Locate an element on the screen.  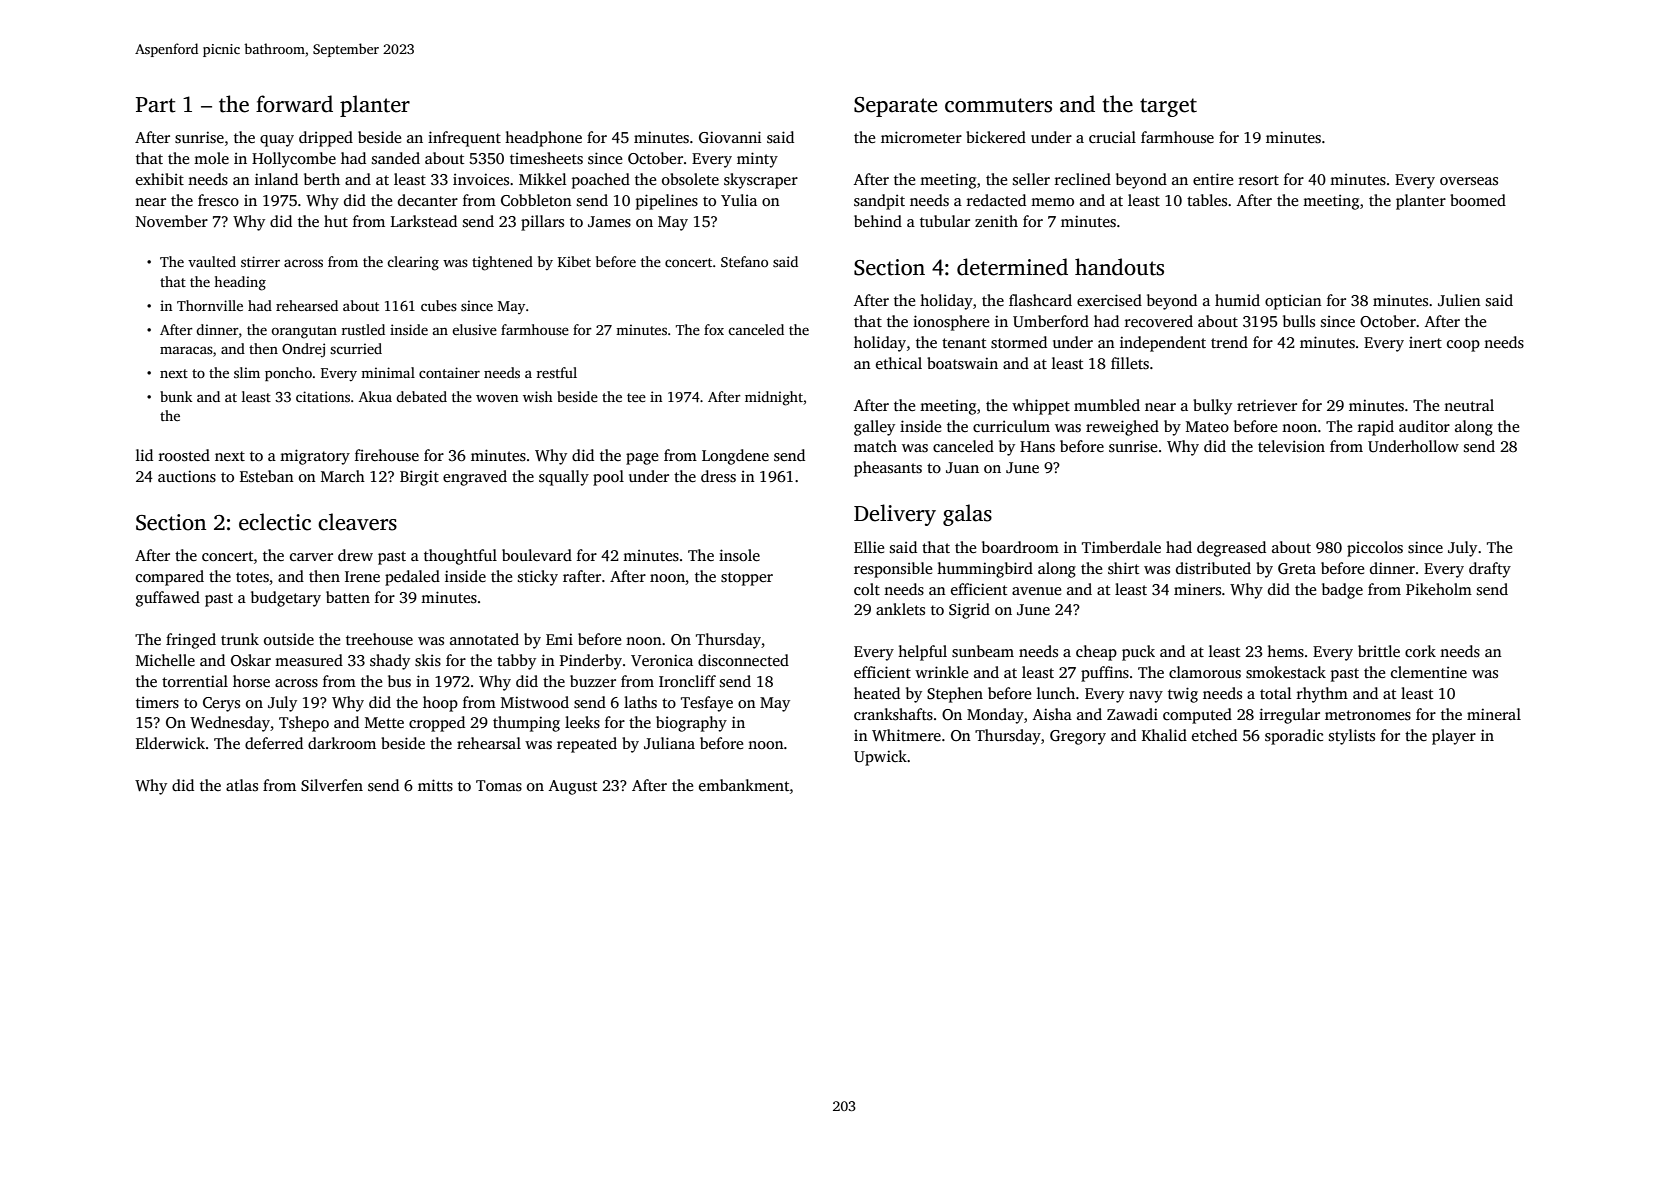
Esteban is located at coordinates (267, 476).
